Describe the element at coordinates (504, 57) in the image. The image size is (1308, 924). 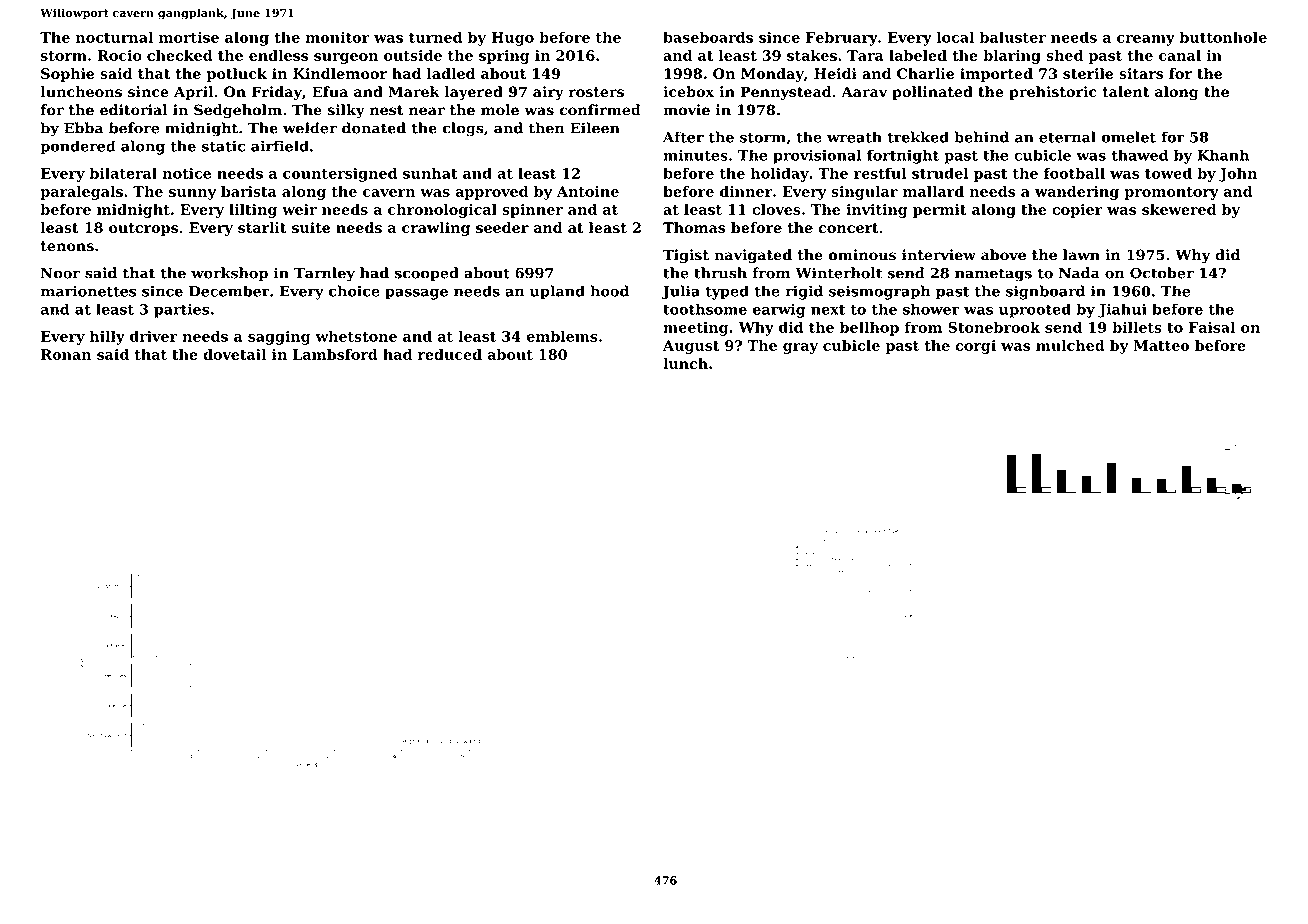
I see `spring` at that location.
